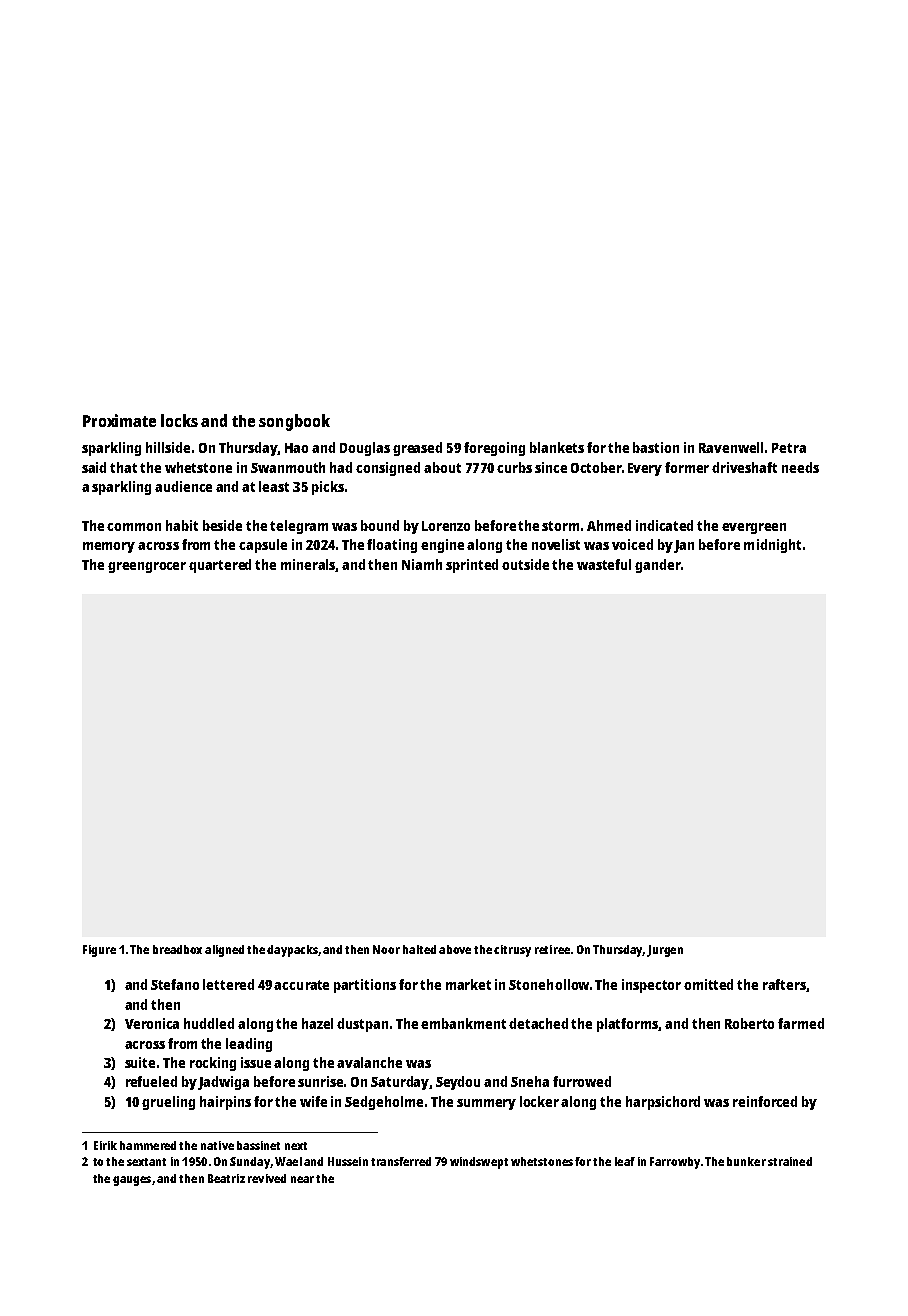 The image size is (908, 1316). I want to click on Niamh, so click(422, 564).
